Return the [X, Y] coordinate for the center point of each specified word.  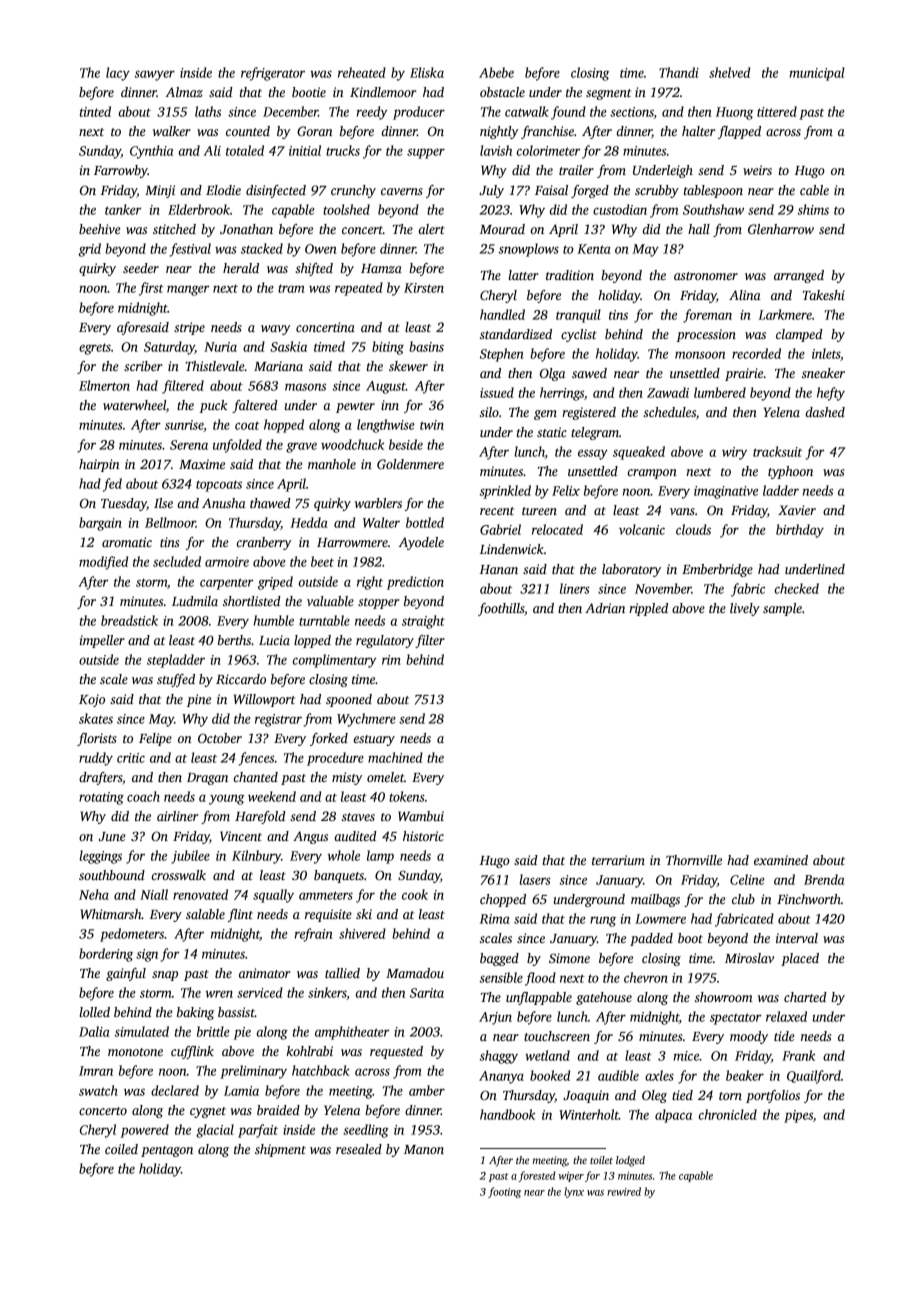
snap [165, 976]
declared [175, 1090]
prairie [744, 374]
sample [782, 609]
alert [432, 229]
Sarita [427, 993]
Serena [189, 445]
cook [415, 894]
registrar [278, 720]
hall [699, 229]
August [386, 387]
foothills [501, 609]
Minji [160, 191]
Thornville [694, 860]
